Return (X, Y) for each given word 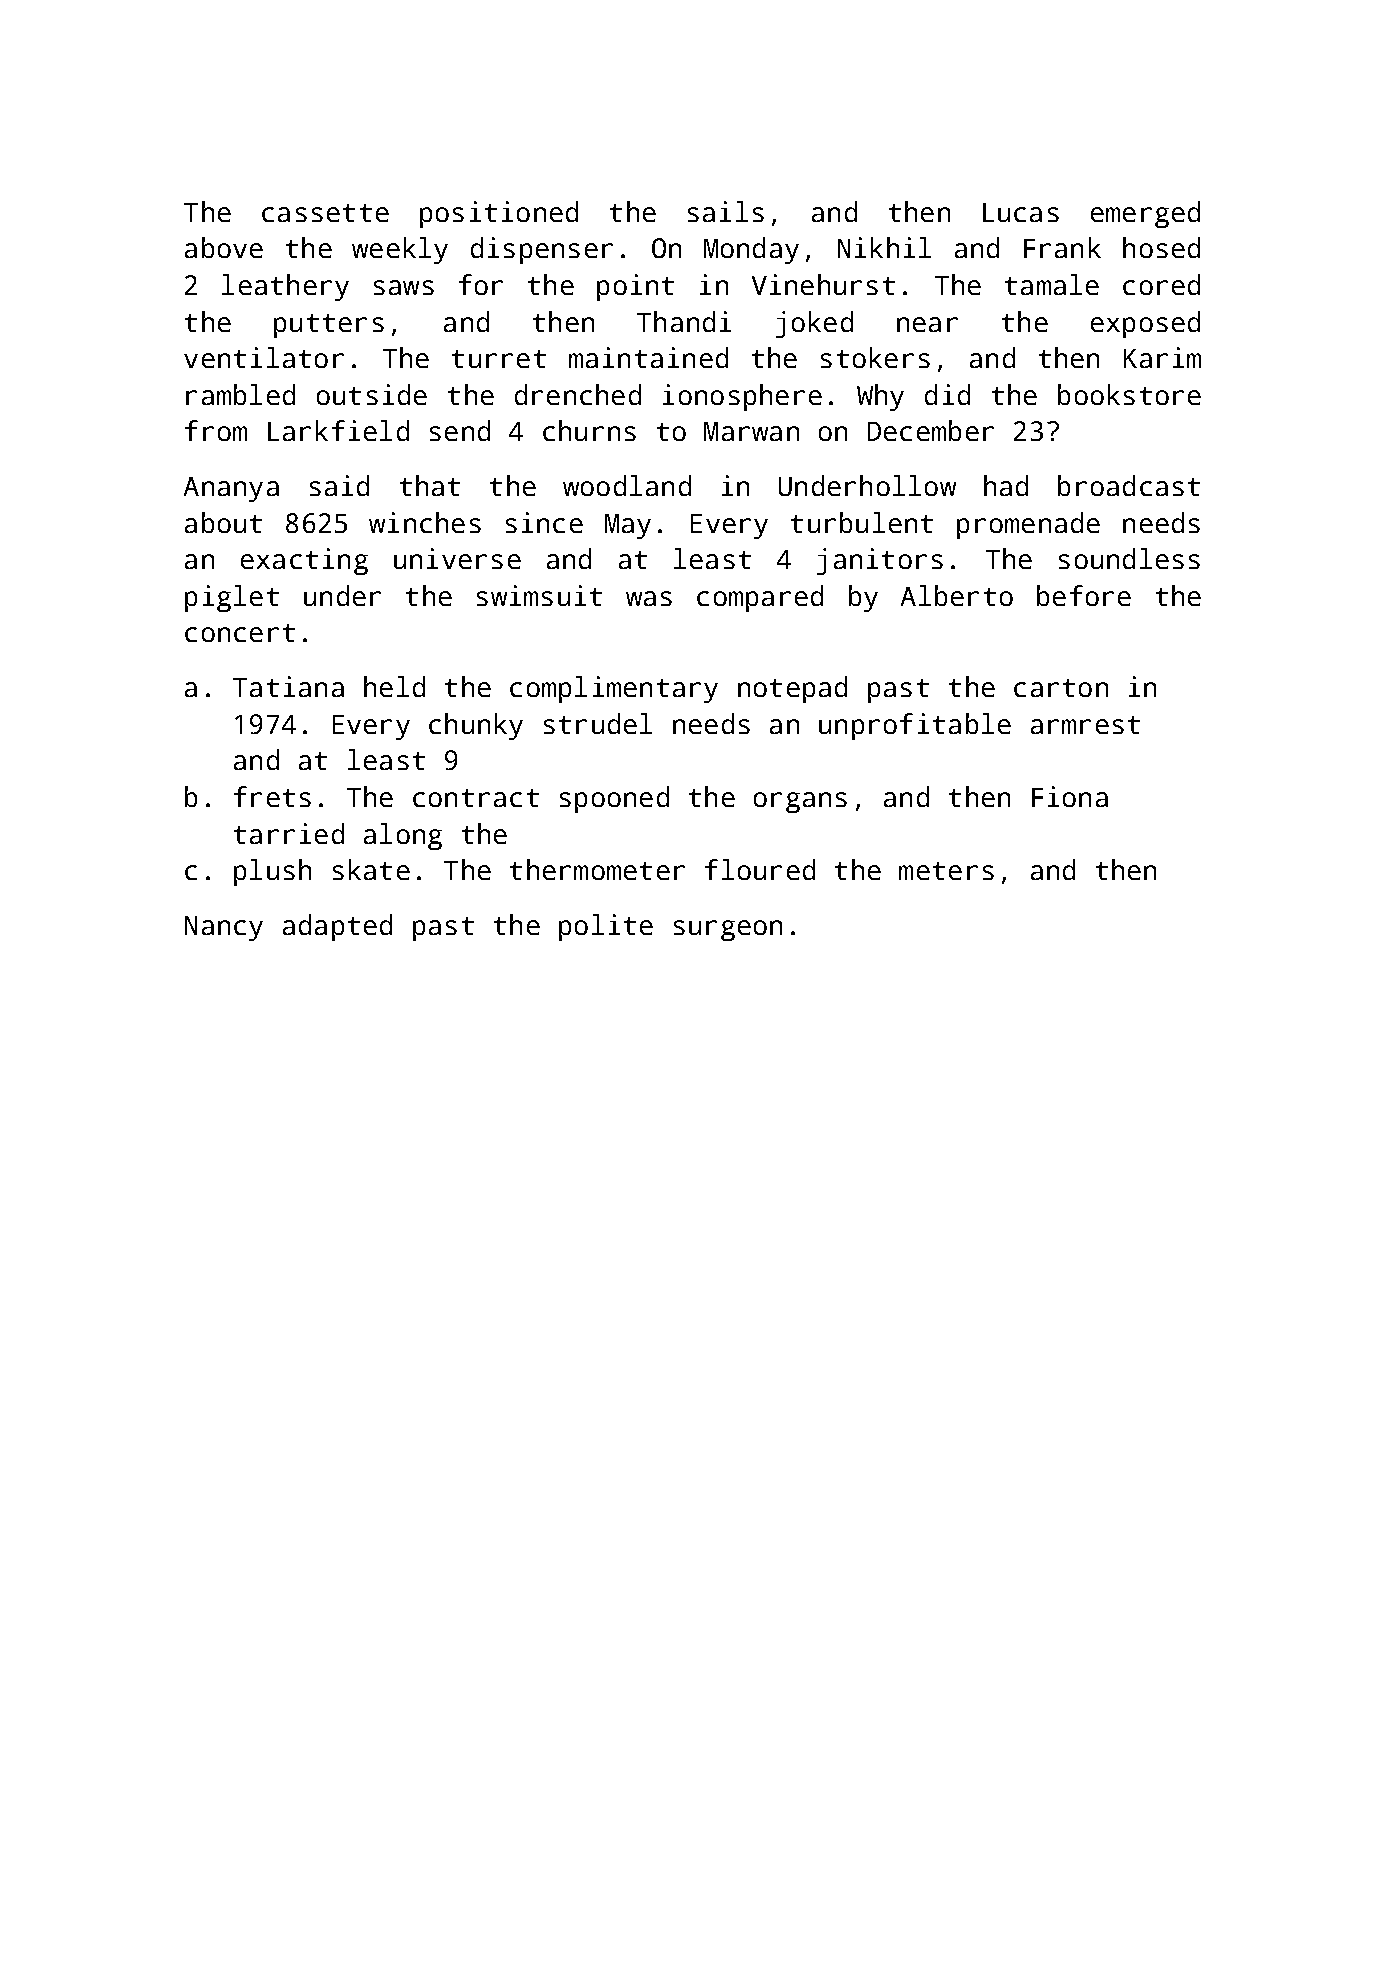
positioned (499, 214)
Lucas (1021, 212)
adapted (337, 927)
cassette (325, 213)
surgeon (728, 930)
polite (606, 927)
